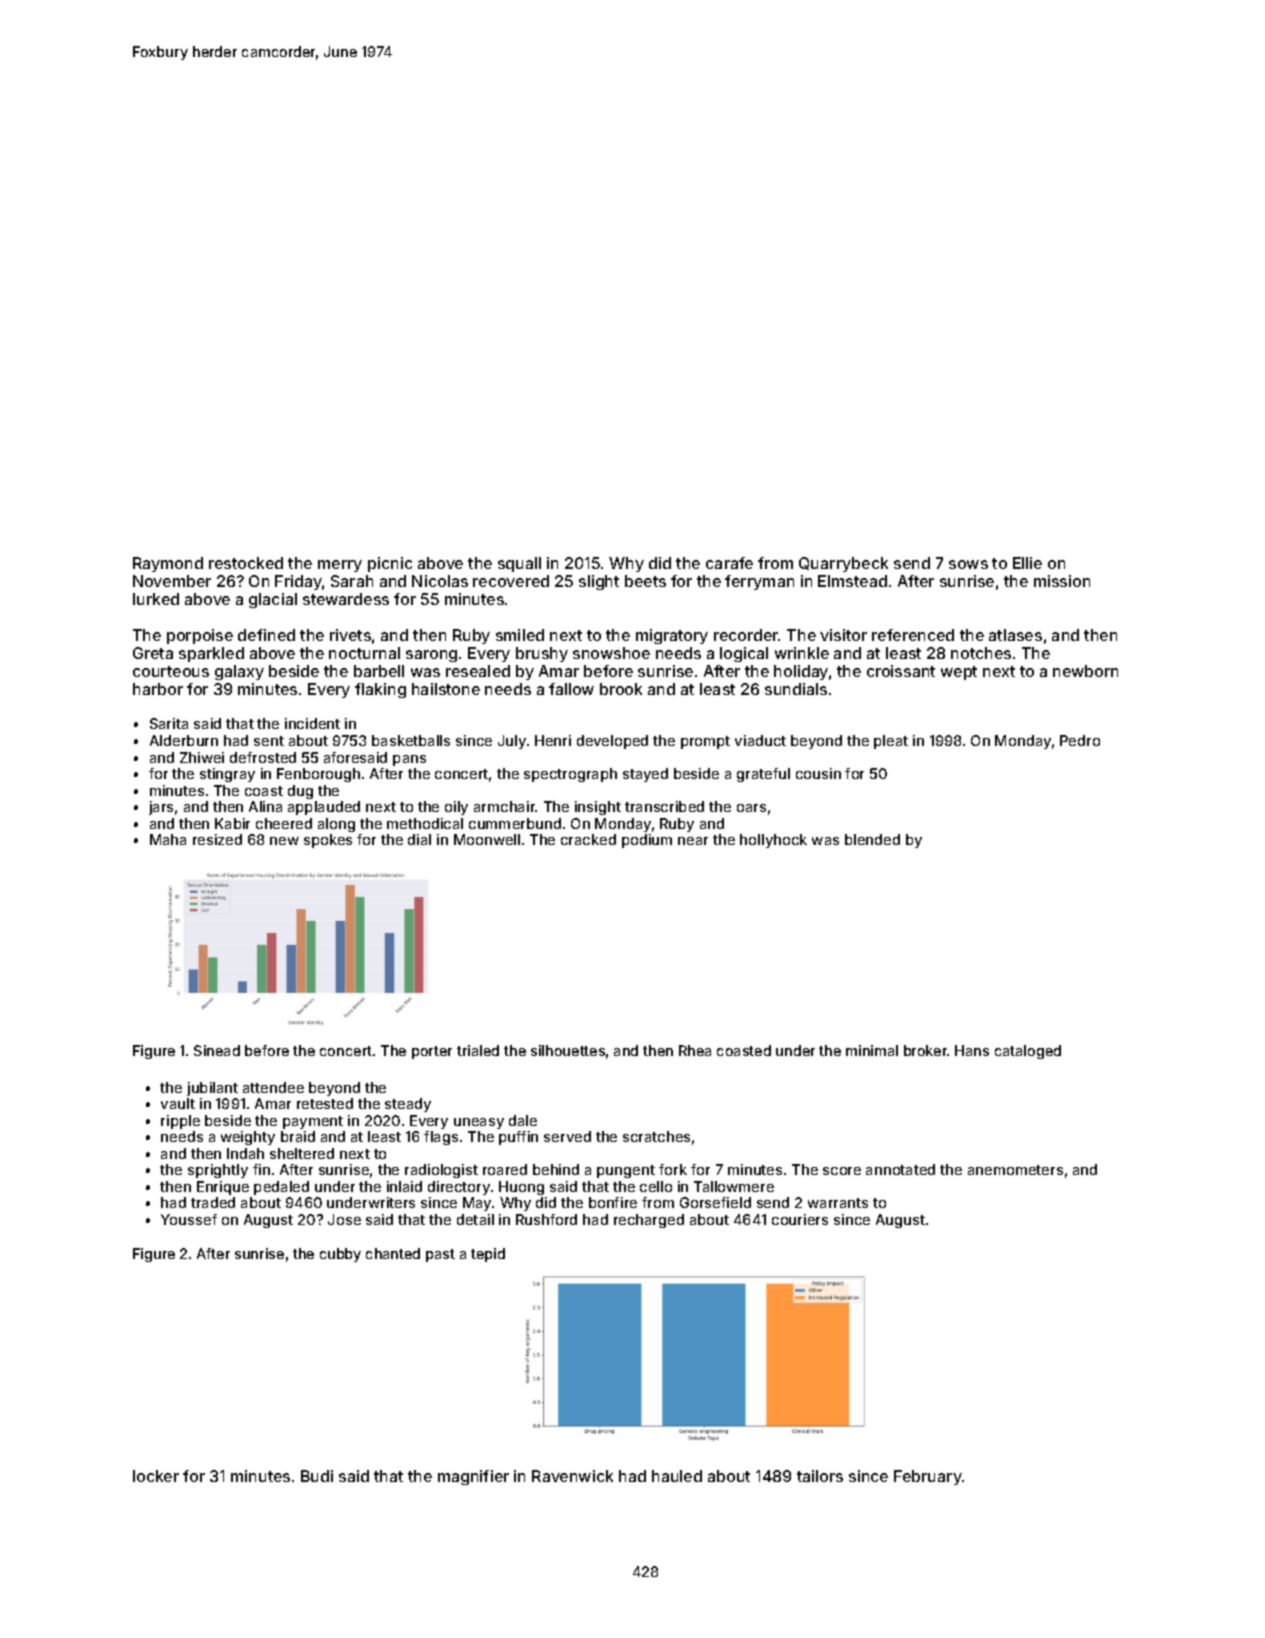 The image size is (1265, 1638). Describe the element at coordinates (677, 1476) in the image. I see `hauled` at that location.
